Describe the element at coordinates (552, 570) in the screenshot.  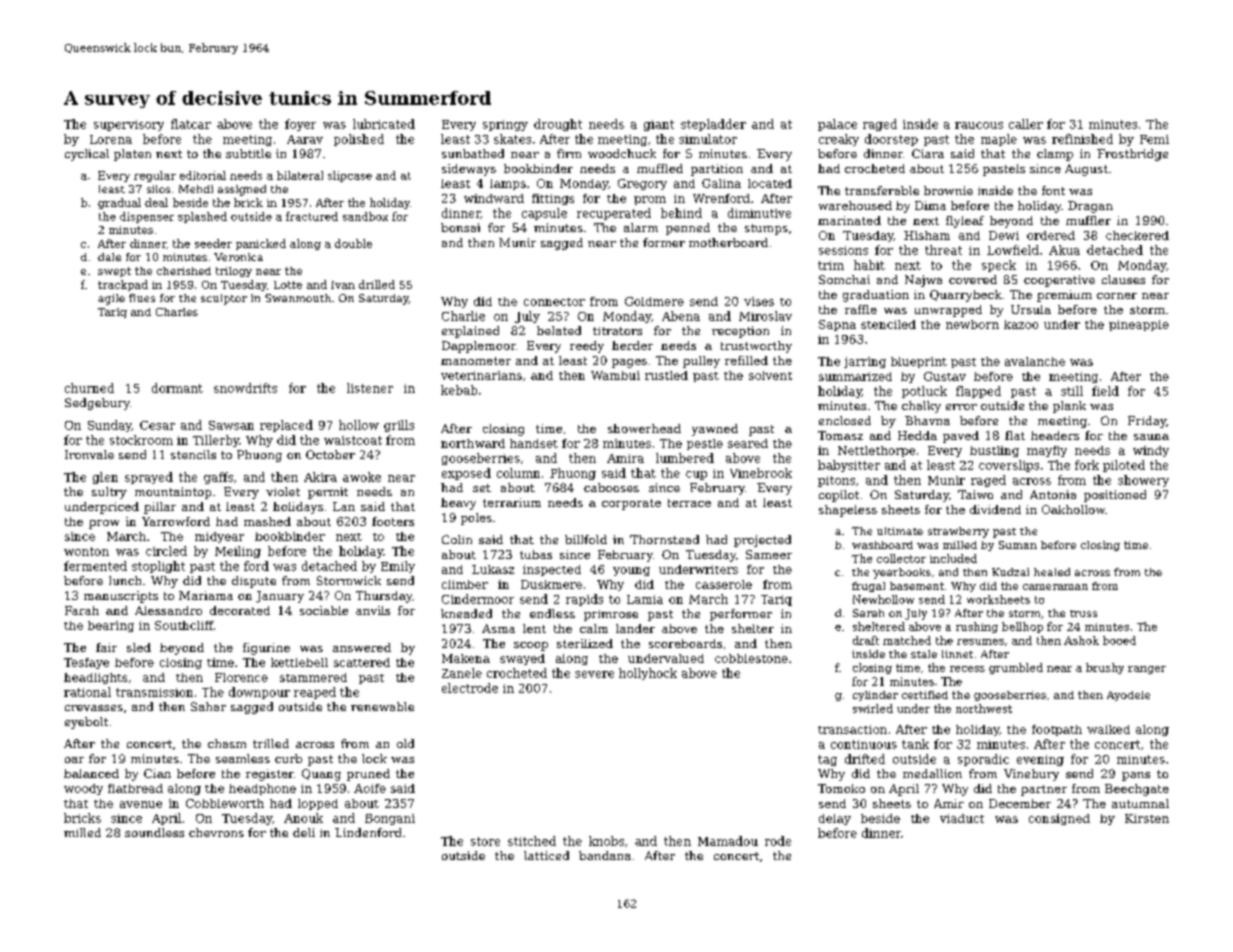
I see `inspected` at that location.
